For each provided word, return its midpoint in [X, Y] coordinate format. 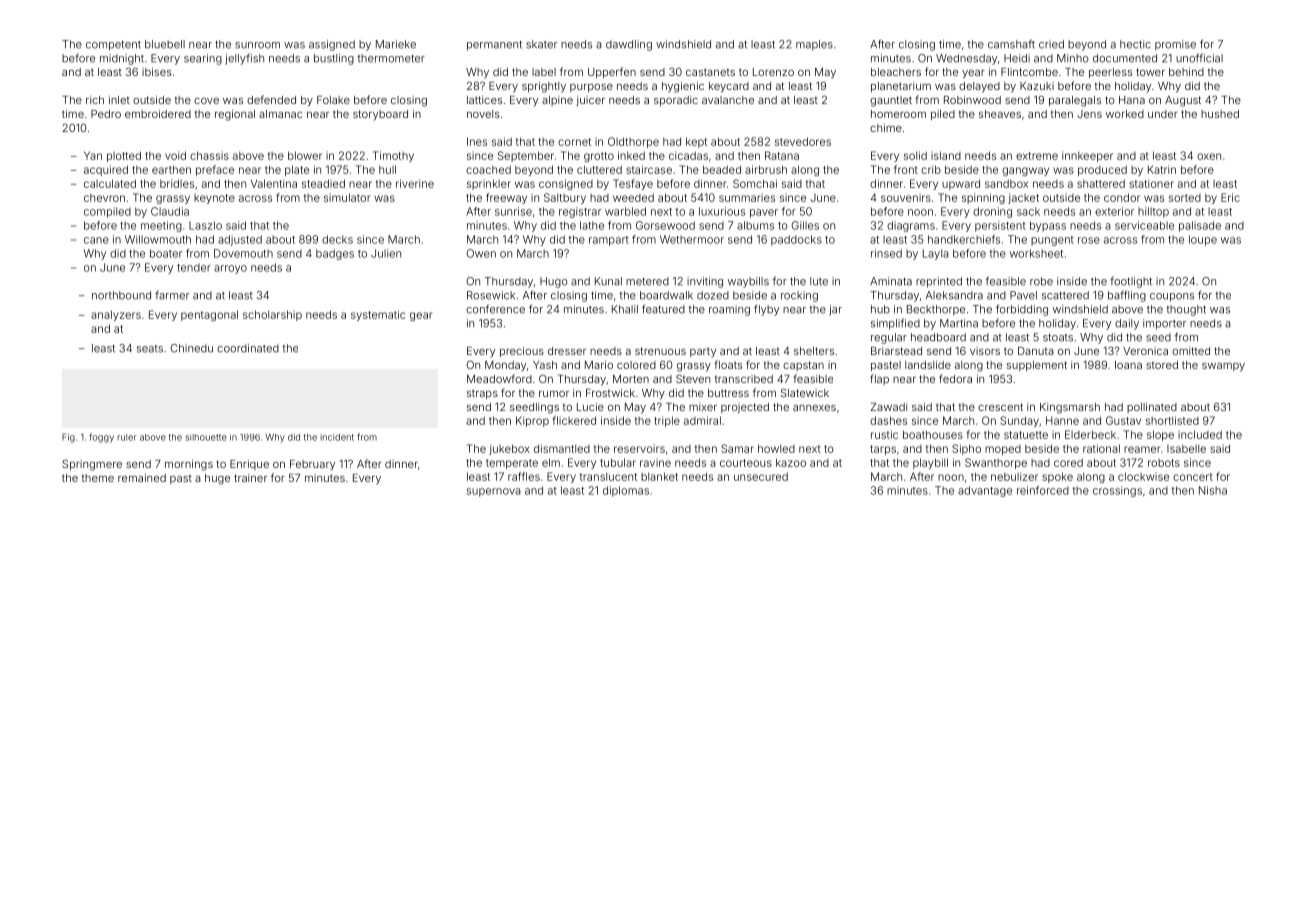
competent [113, 45]
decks [337, 239]
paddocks [796, 240]
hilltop [1153, 212]
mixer [703, 407]
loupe [1203, 240]
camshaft [1011, 44]
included [1200, 434]
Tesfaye [633, 184]
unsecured [761, 476]
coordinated [248, 348]
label [544, 72]
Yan [93, 155]
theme [98, 478]
